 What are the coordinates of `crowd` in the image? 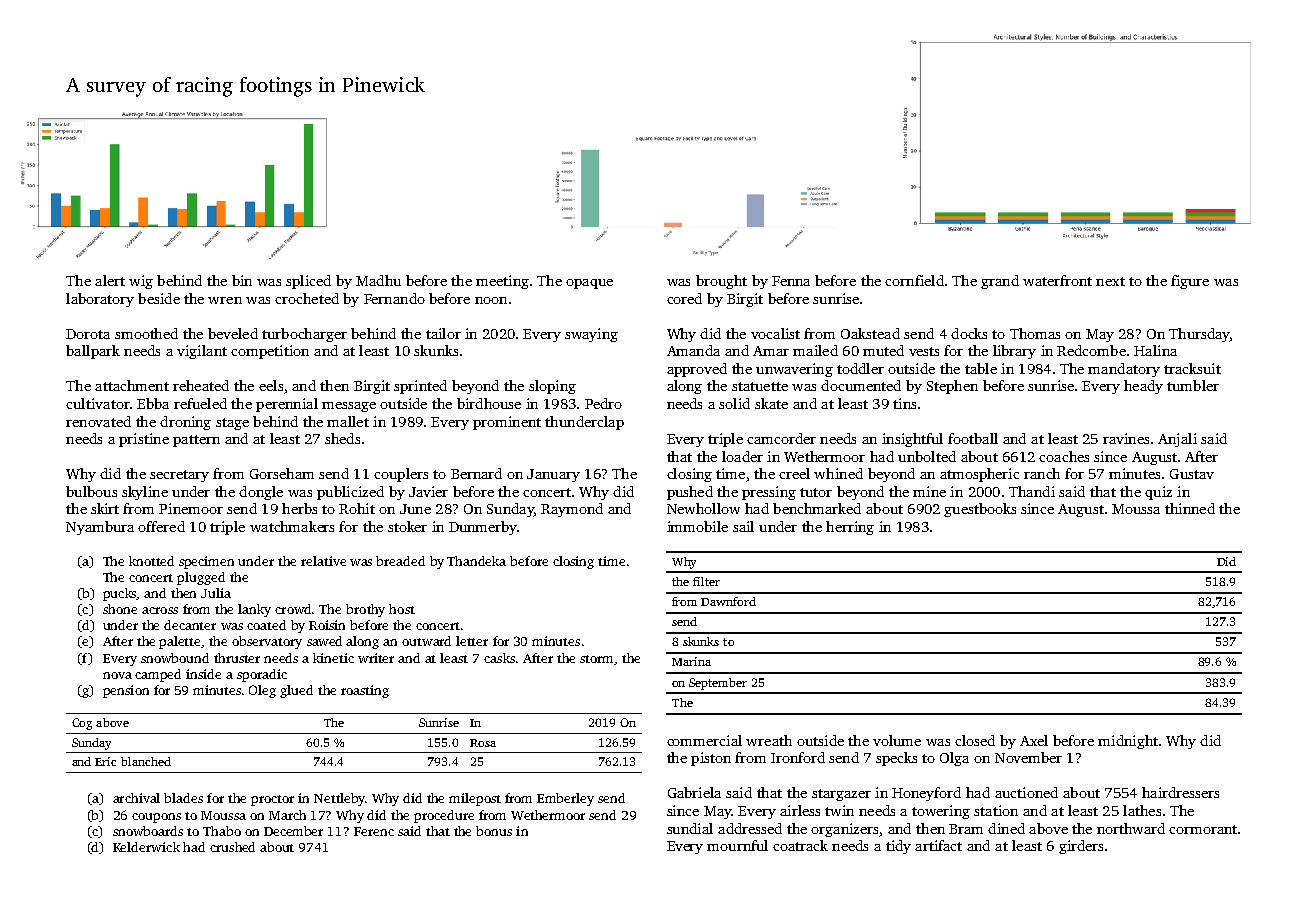 It's located at (293, 609).
